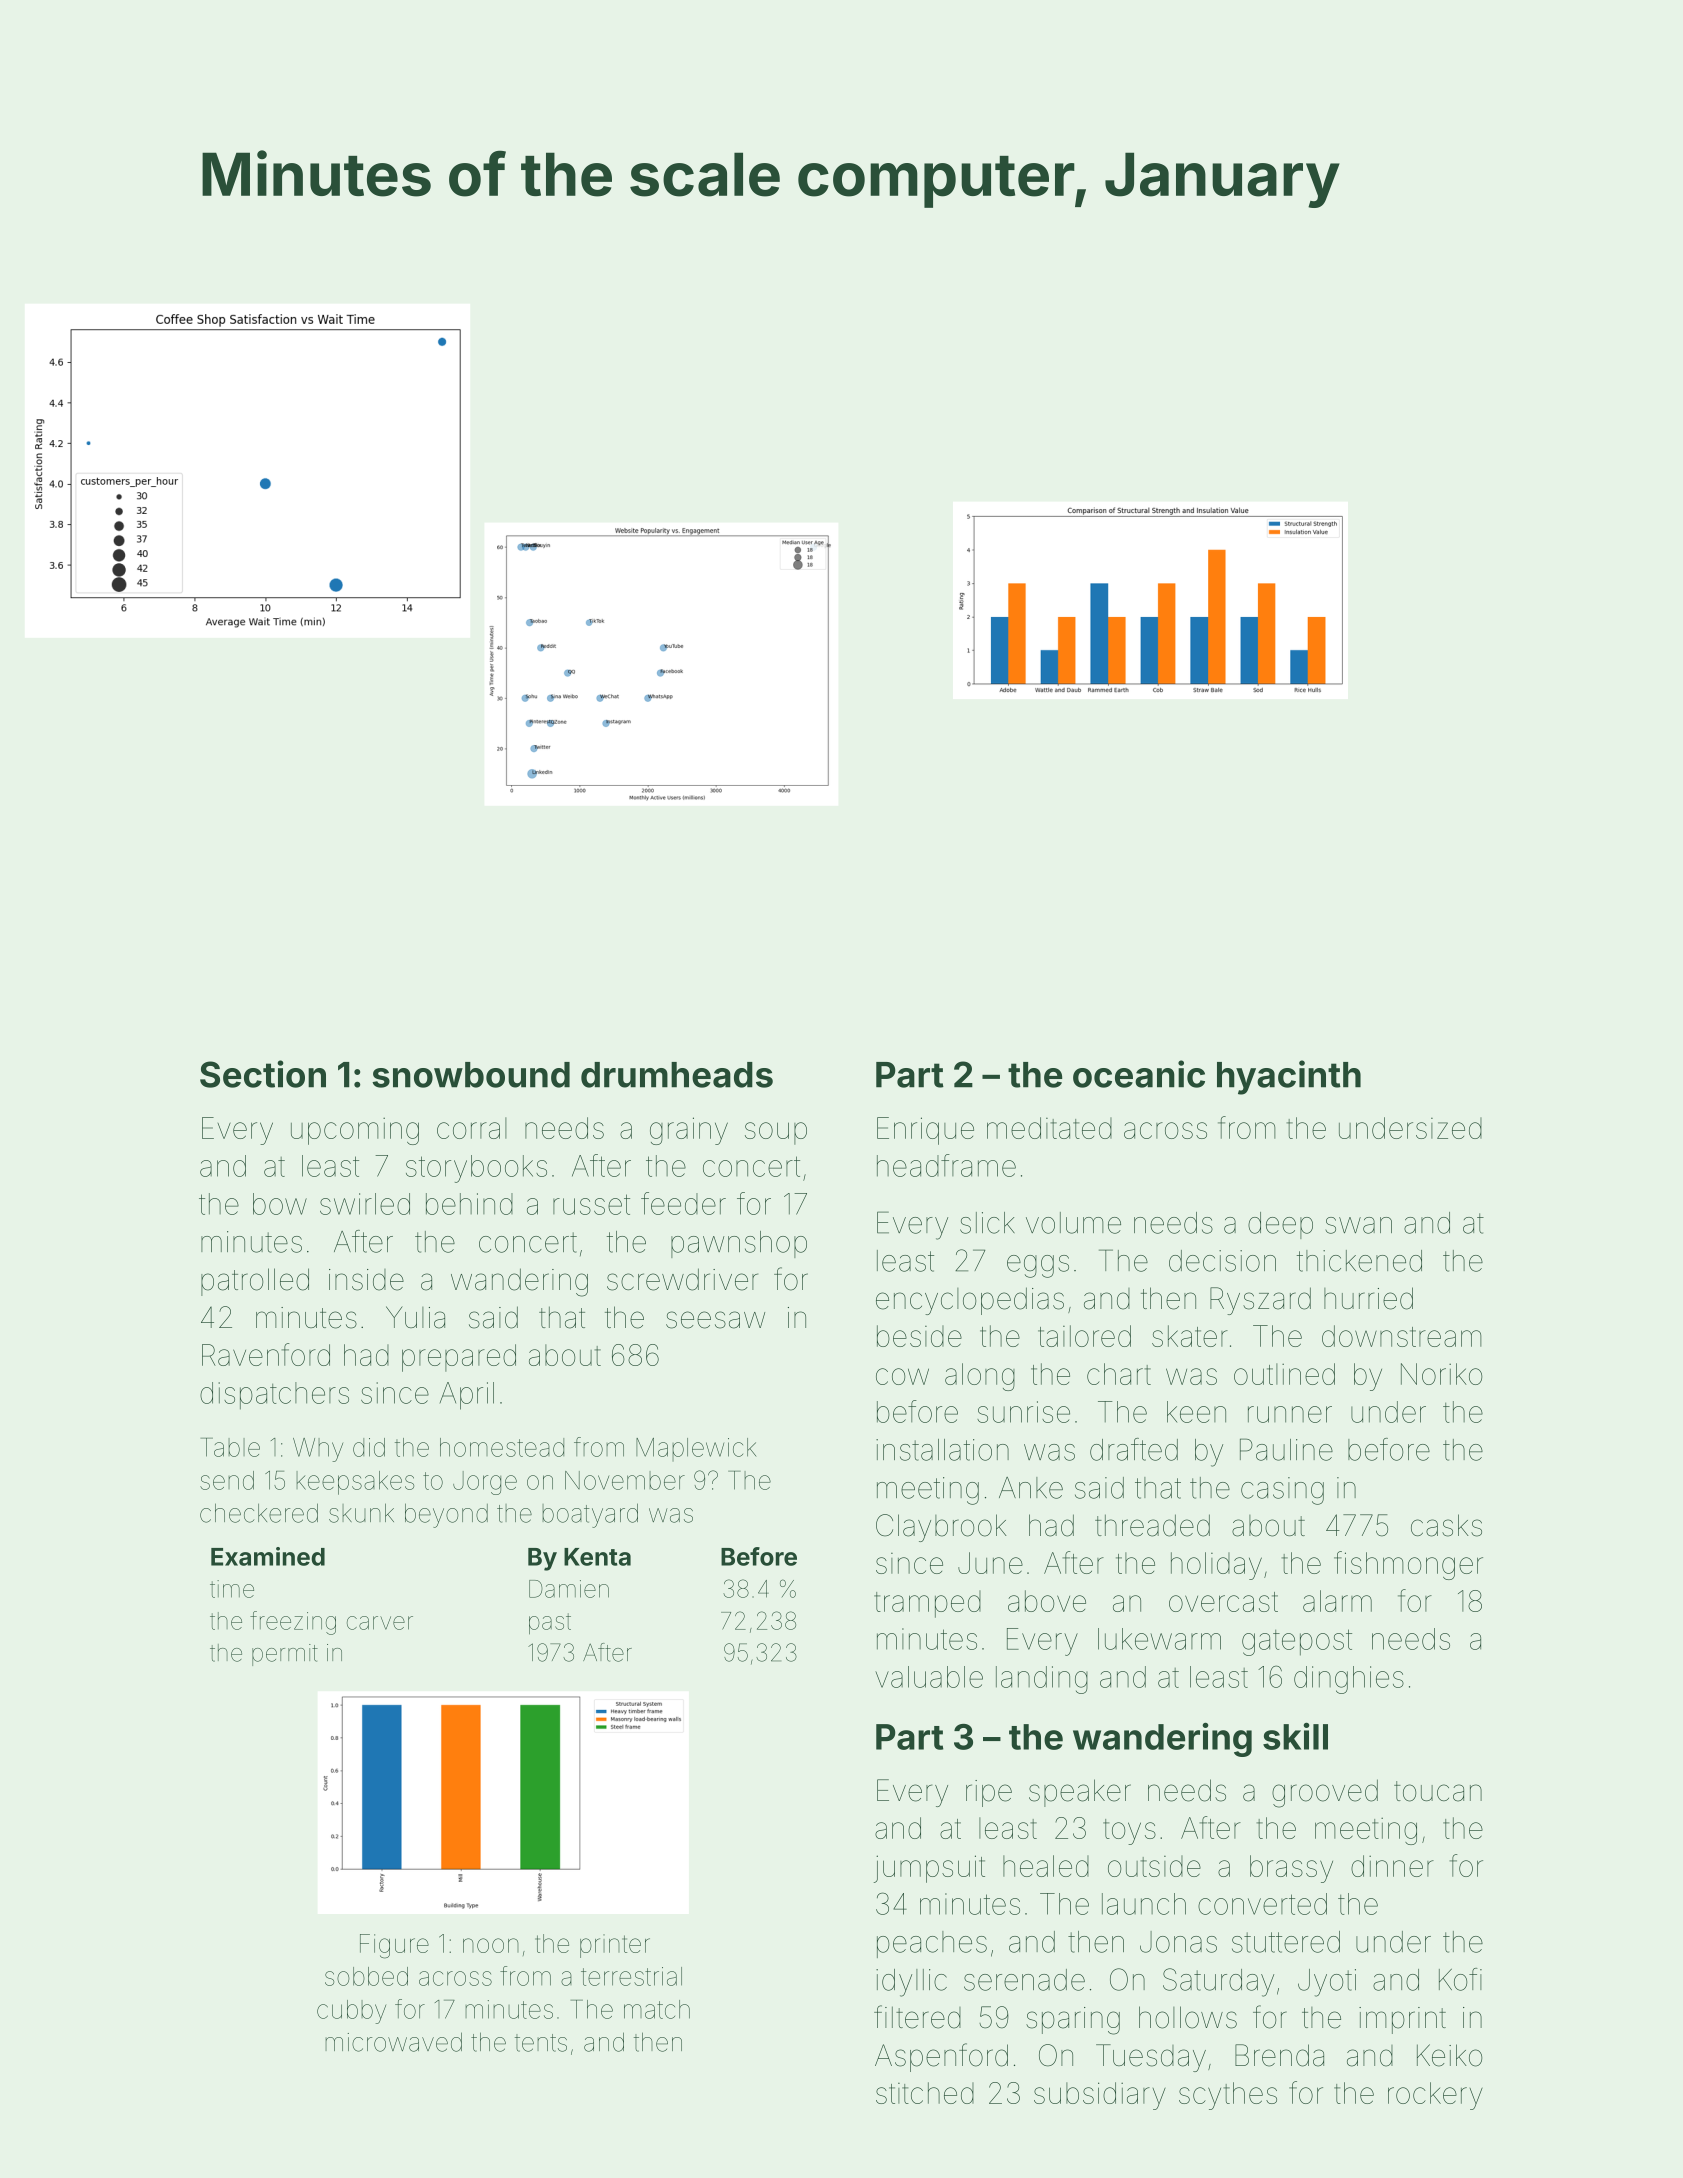  Describe the element at coordinates (1282, 1491) in the document. I see `casing` at that location.
